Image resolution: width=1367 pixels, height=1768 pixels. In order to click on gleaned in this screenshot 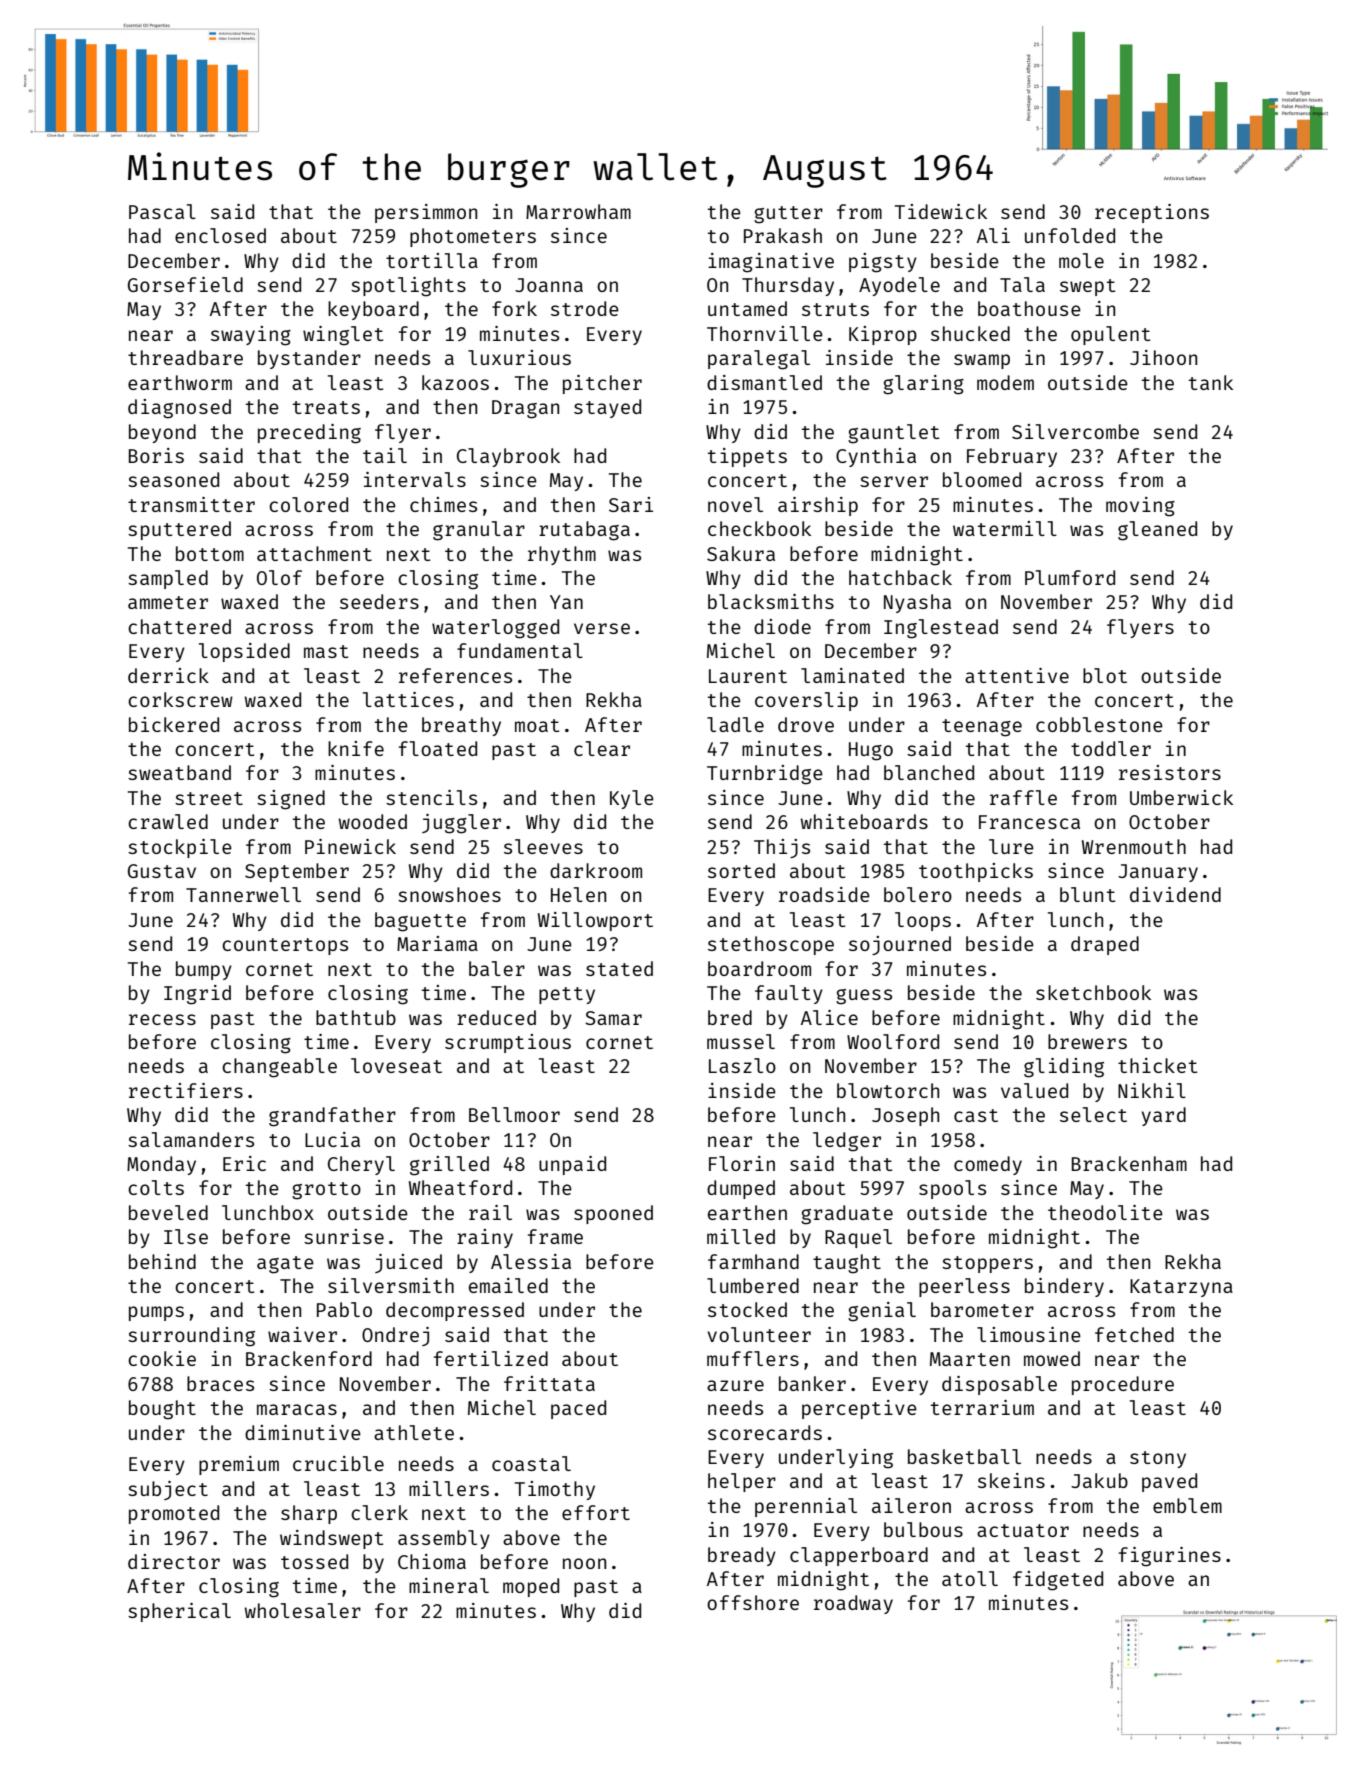, I will do `click(1157, 531)`.
